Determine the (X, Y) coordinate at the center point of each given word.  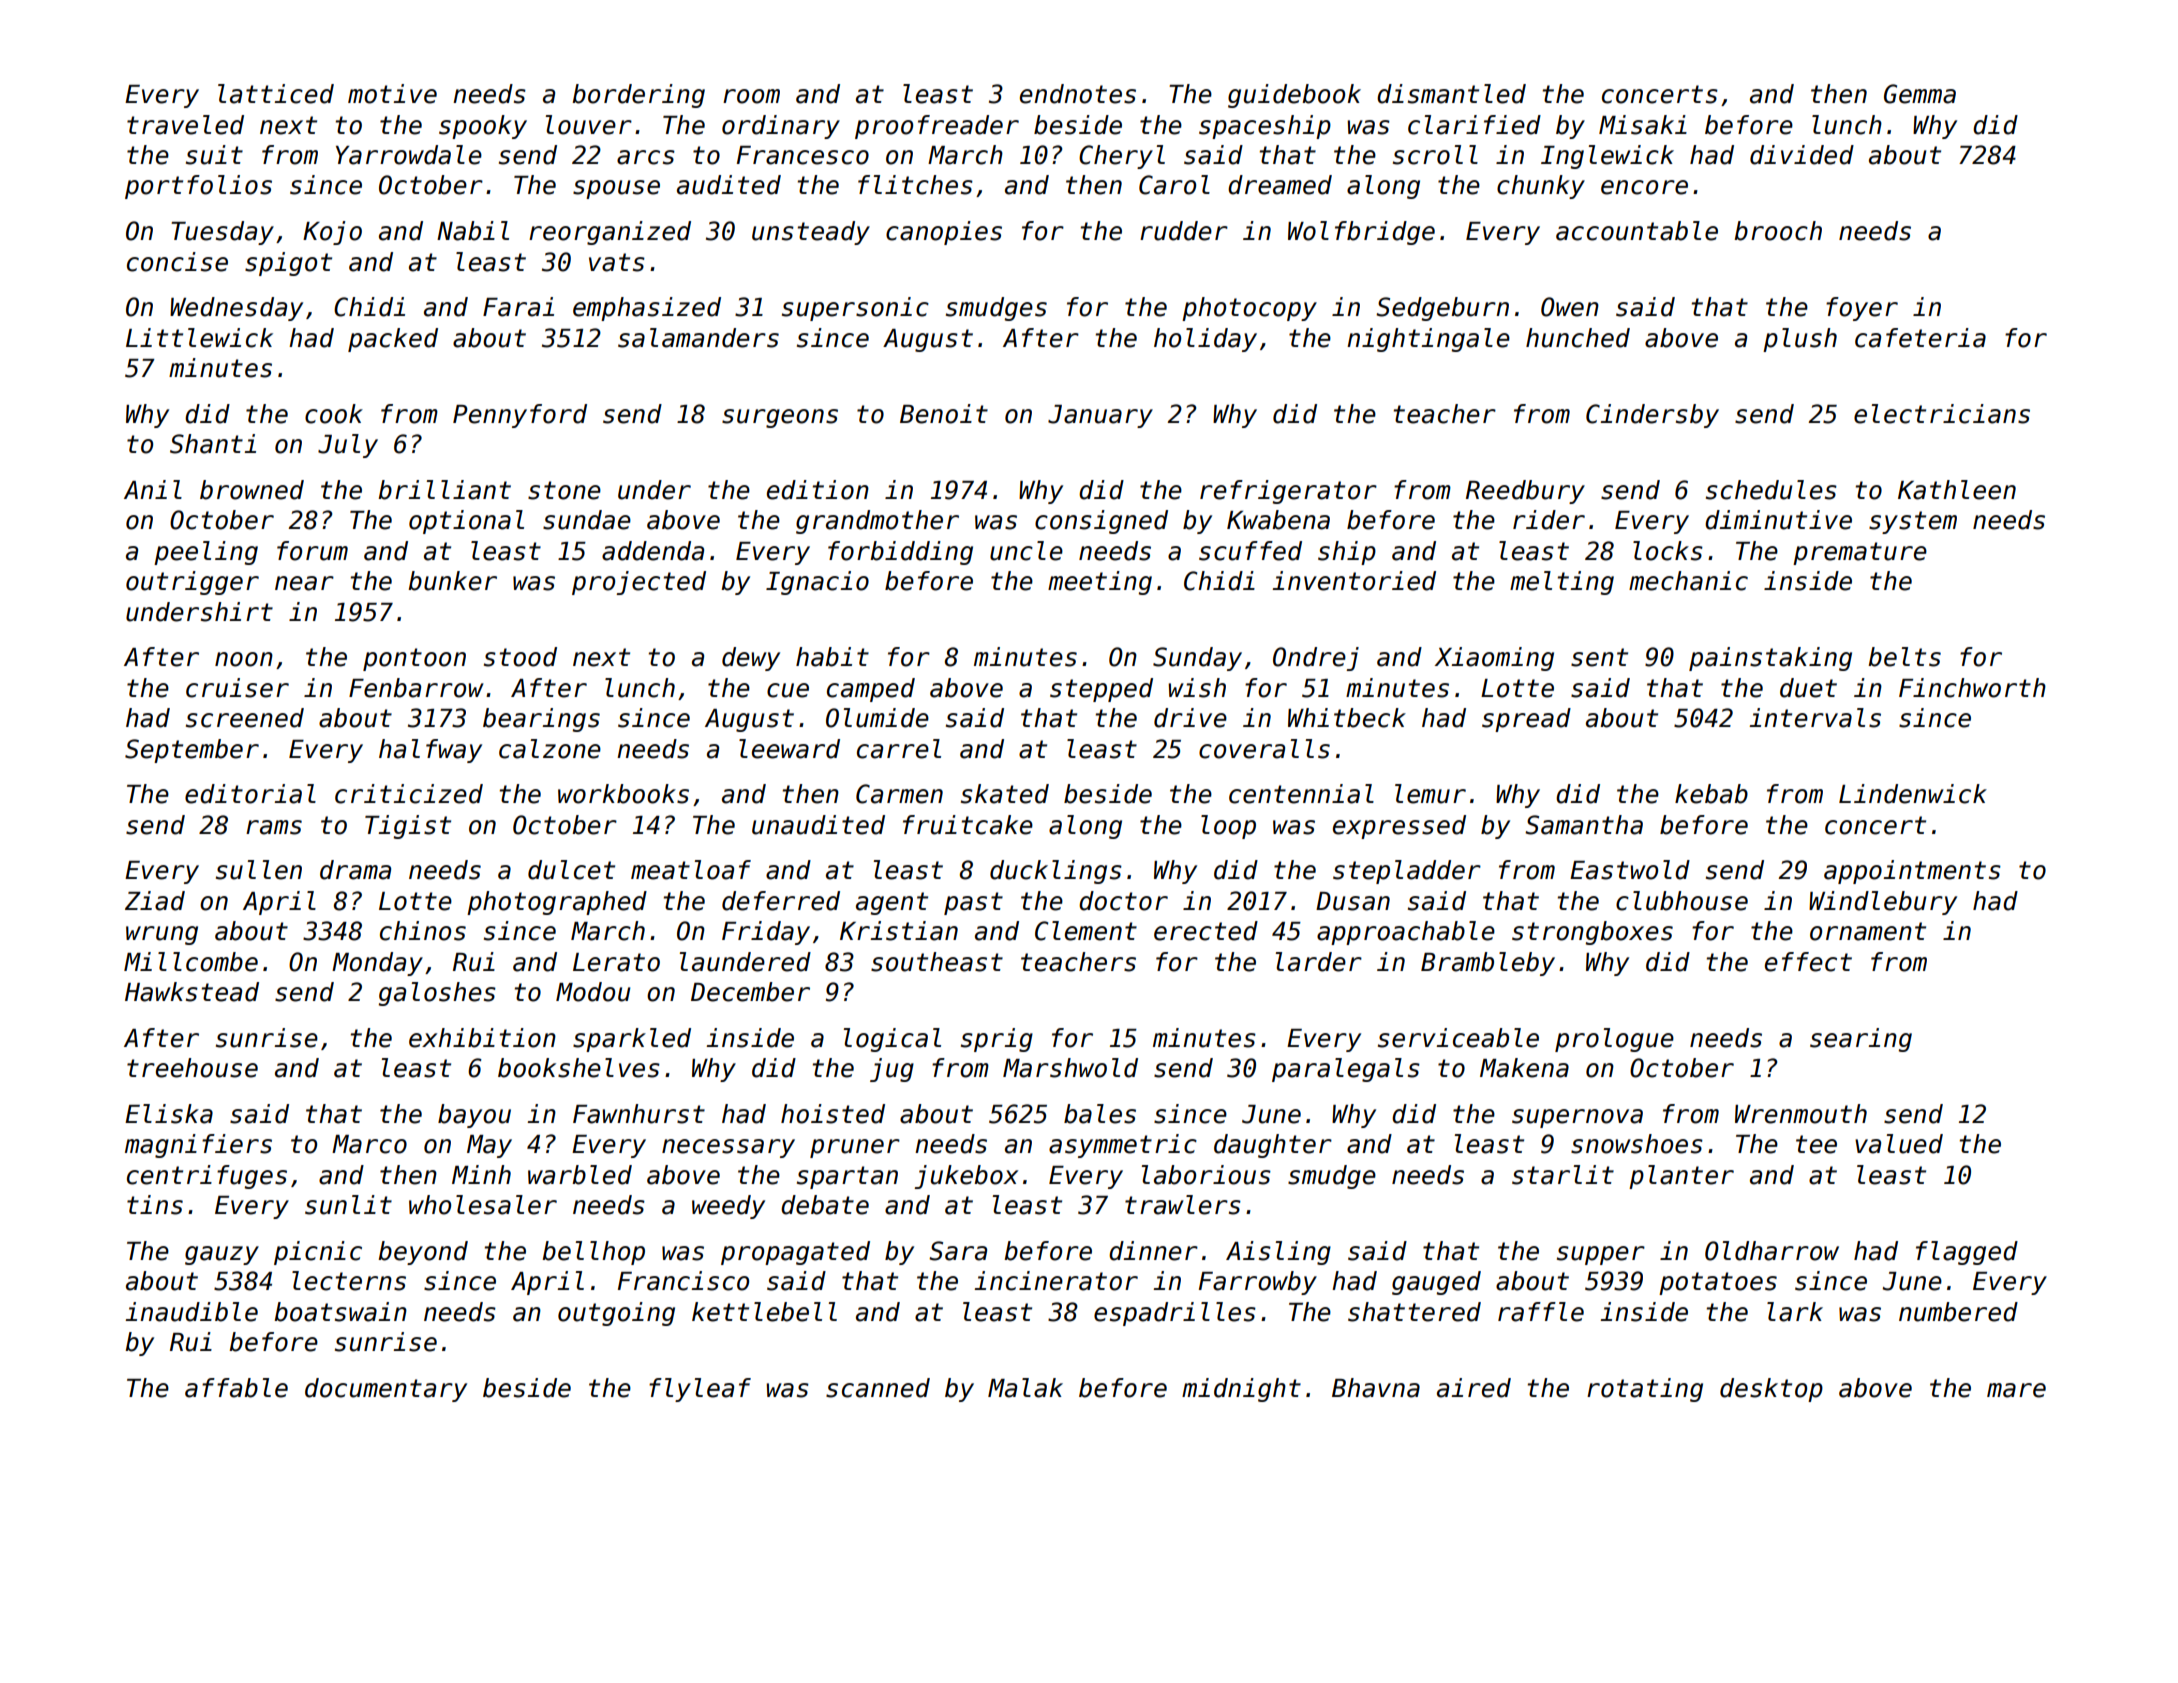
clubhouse (1682, 901)
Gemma (1920, 94)
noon (244, 659)
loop (1228, 827)
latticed (276, 94)
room (751, 96)
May (489, 1146)
